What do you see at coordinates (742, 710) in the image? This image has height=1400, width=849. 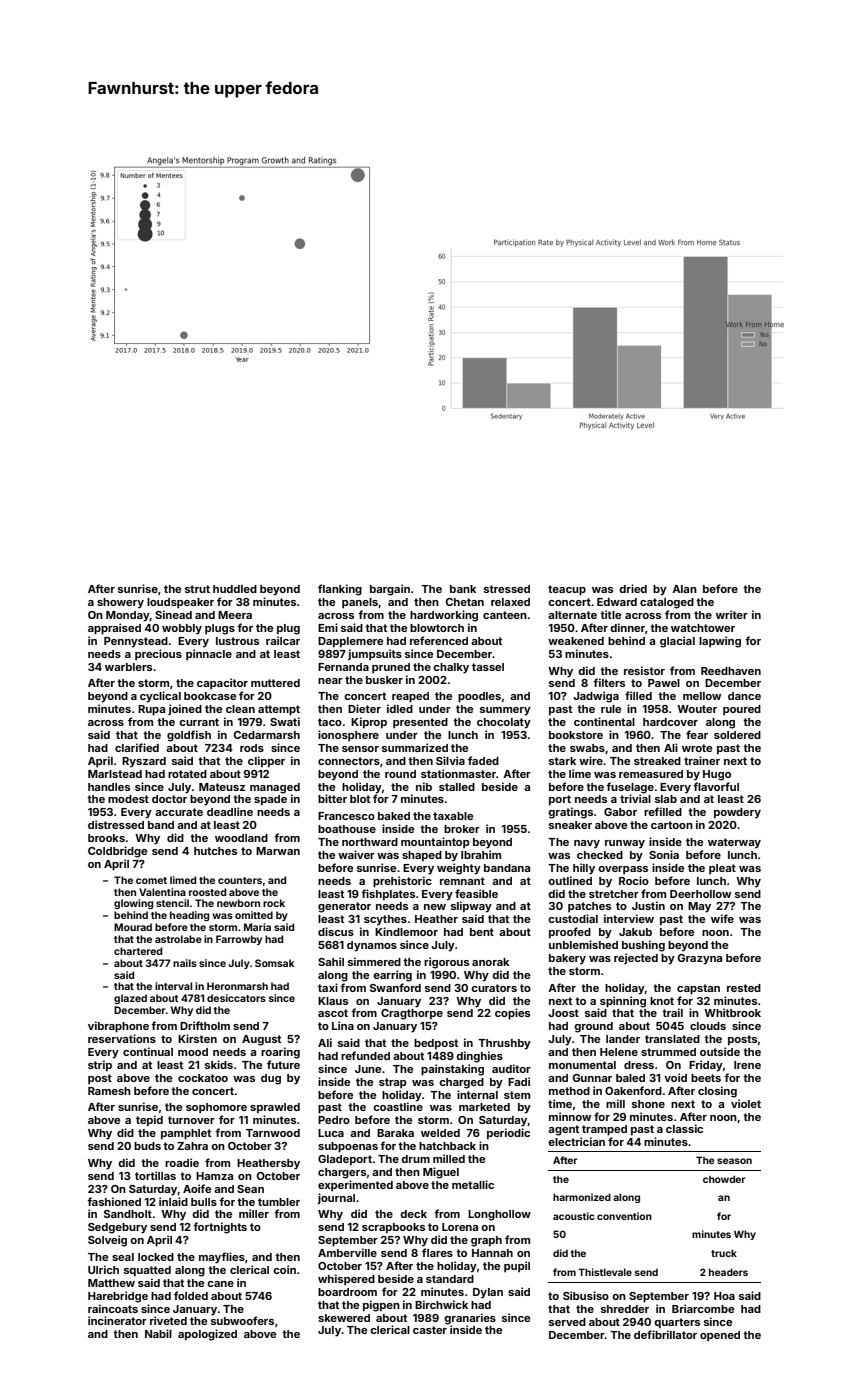 I see `poured` at bounding box center [742, 710].
